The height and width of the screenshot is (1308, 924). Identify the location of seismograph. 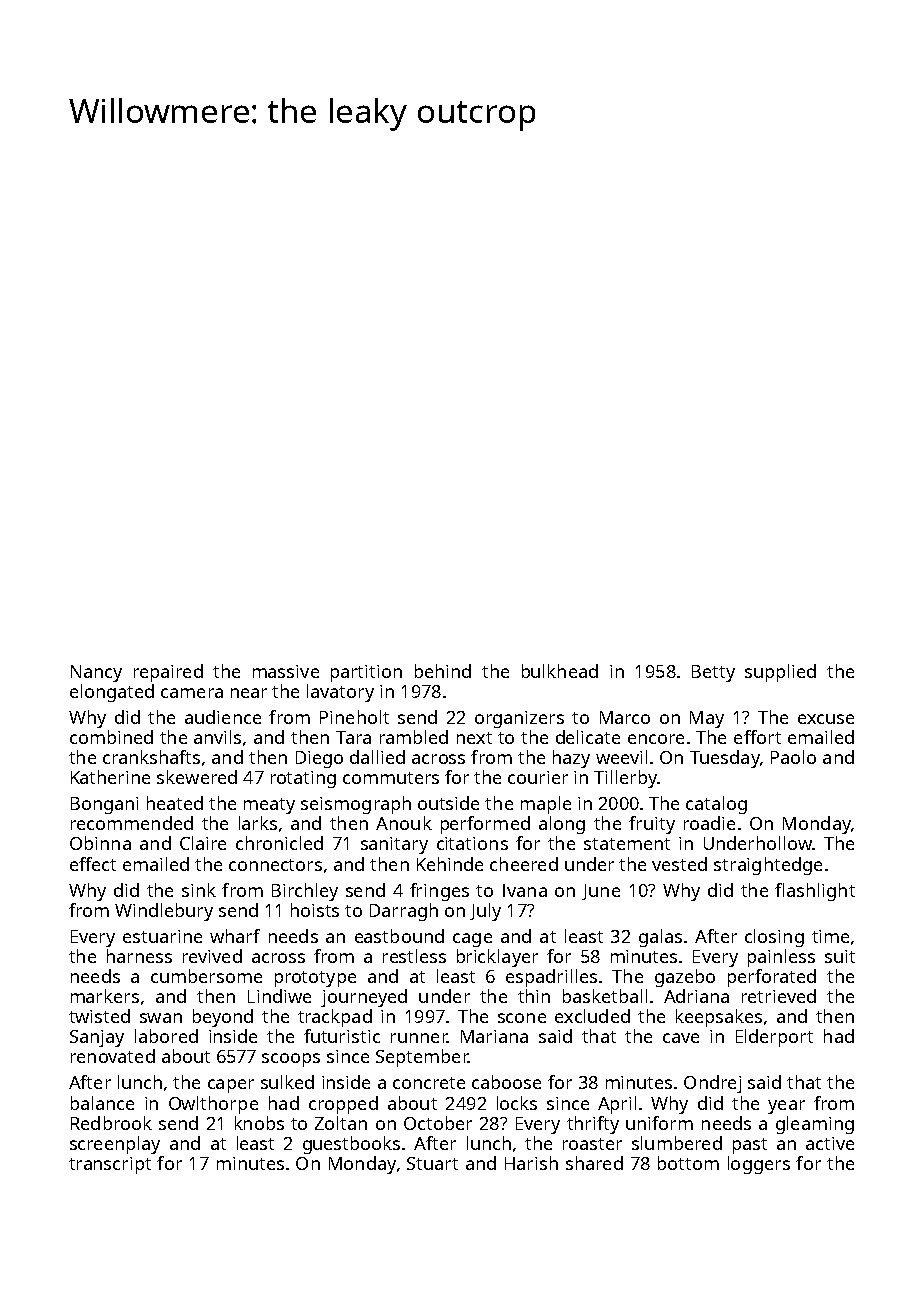
(356, 805).
